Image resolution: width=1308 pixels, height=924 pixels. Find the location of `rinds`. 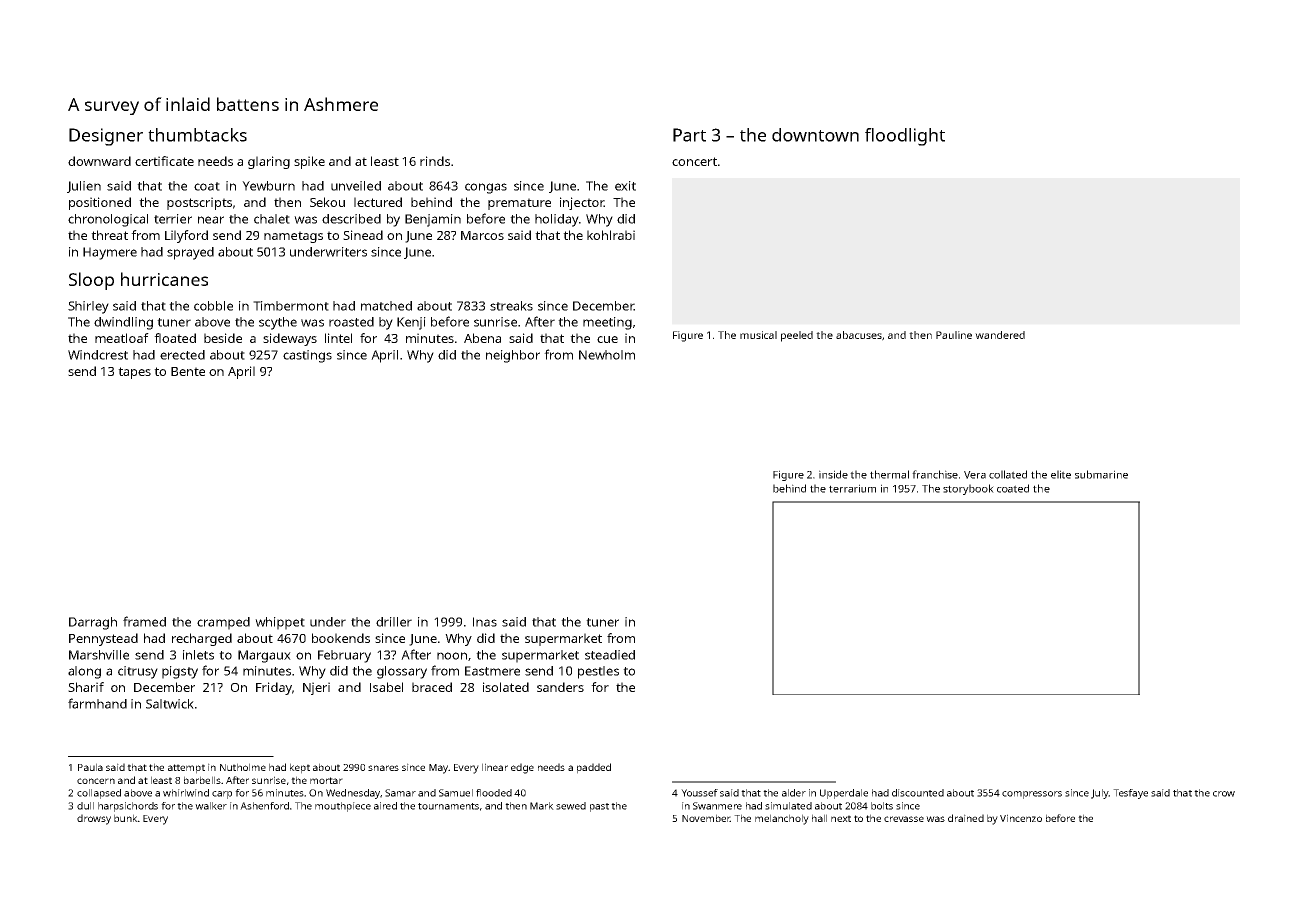

rinds is located at coordinates (435, 161).
